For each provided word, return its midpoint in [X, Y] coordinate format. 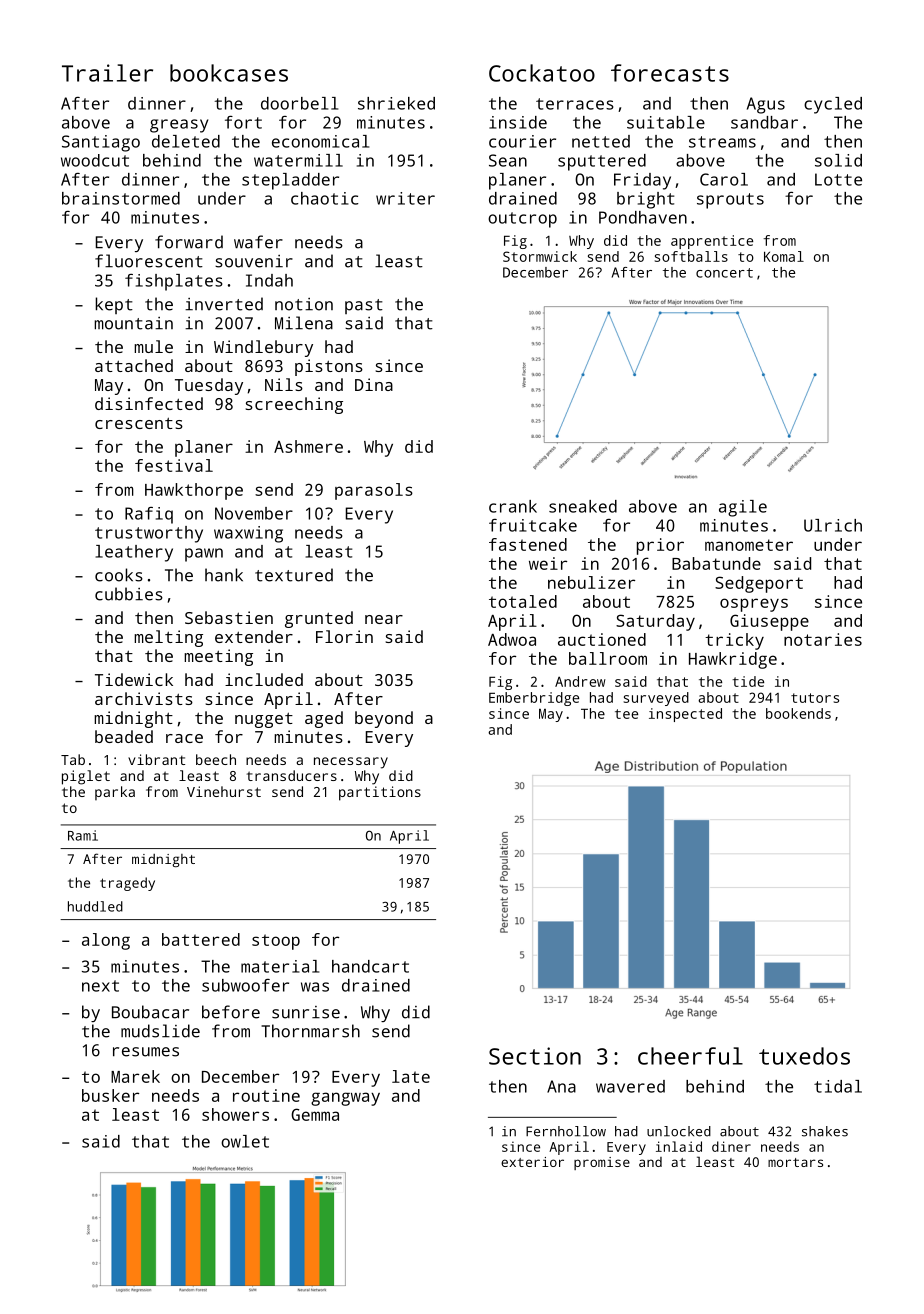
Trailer [107, 73]
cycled [833, 105]
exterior [532, 1162]
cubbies [129, 594]
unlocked [679, 1131]
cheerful [690, 1056]
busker [110, 1095]
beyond [384, 719]
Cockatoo [542, 73]
